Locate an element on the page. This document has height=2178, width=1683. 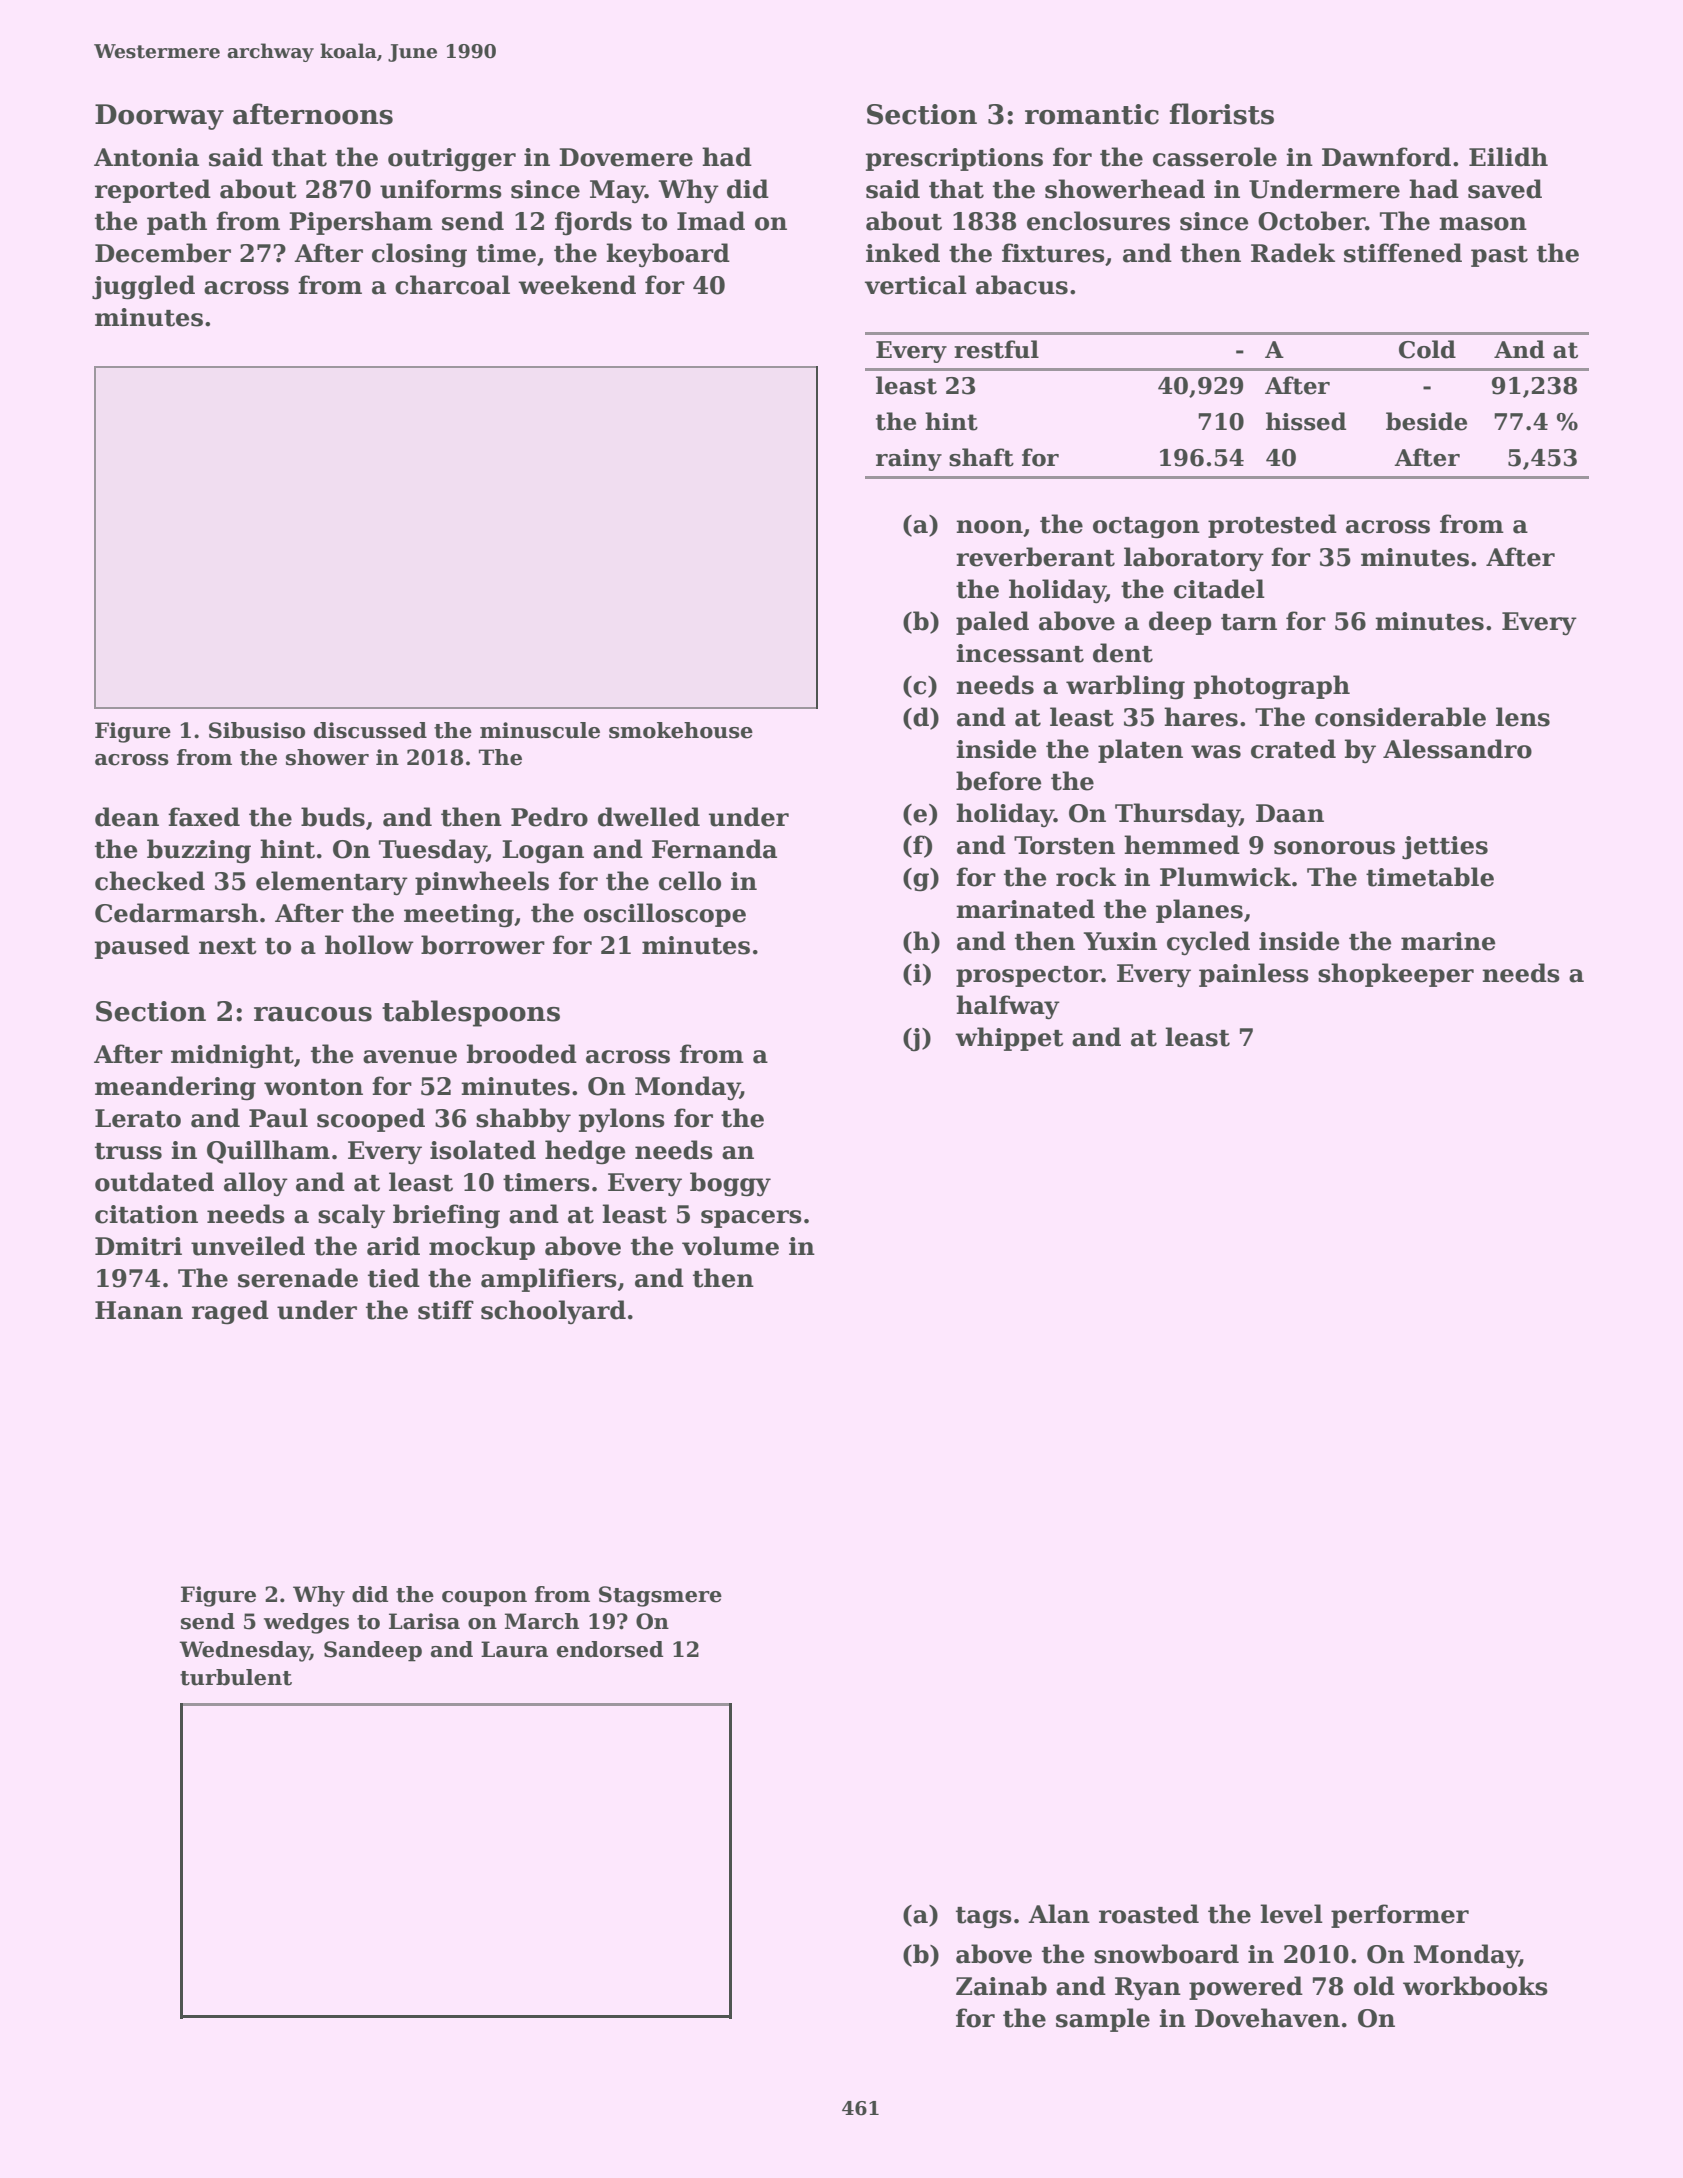
Zainab is located at coordinates (1001, 1986).
